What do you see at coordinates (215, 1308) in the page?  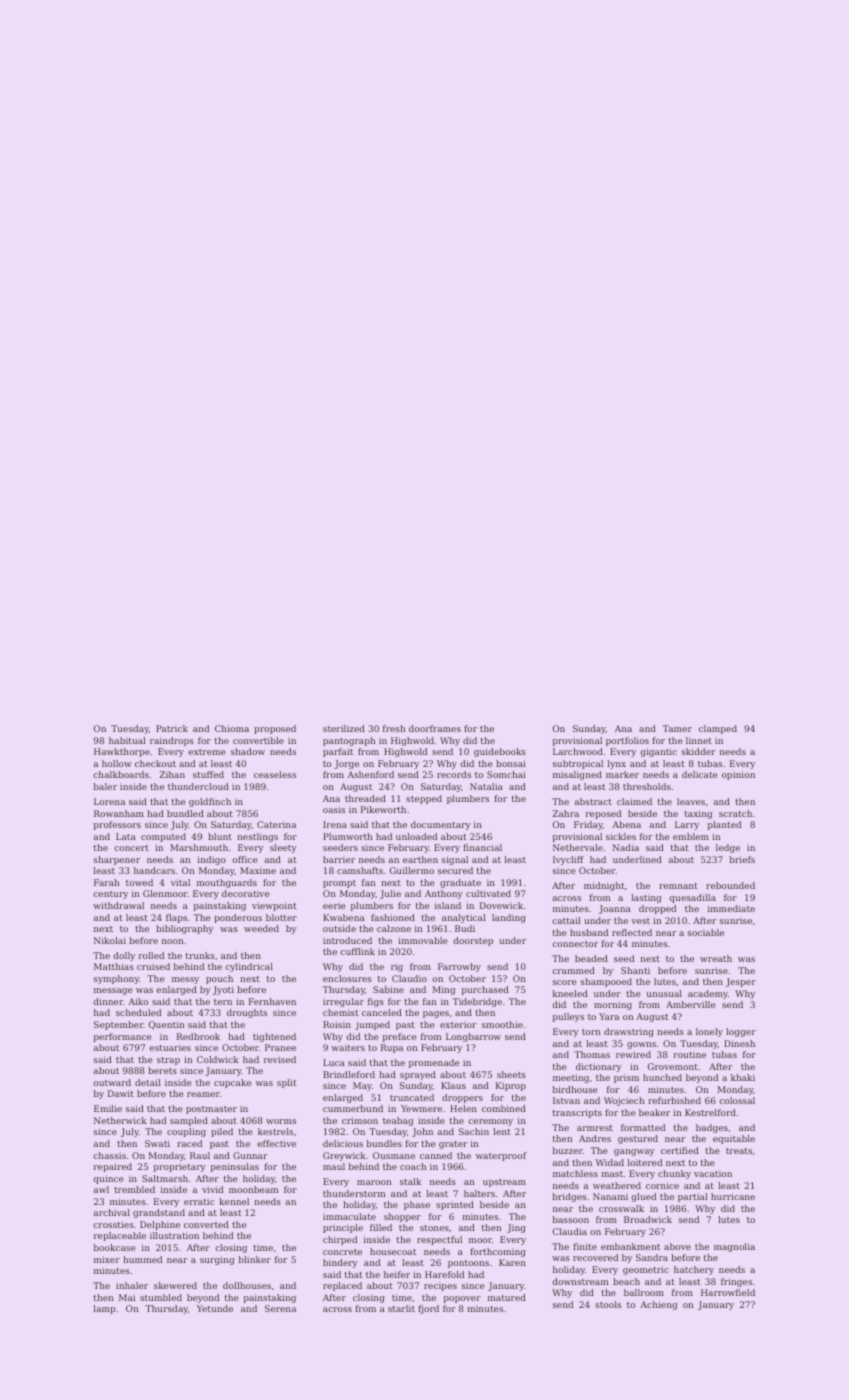 I see `Yetunde` at bounding box center [215, 1308].
